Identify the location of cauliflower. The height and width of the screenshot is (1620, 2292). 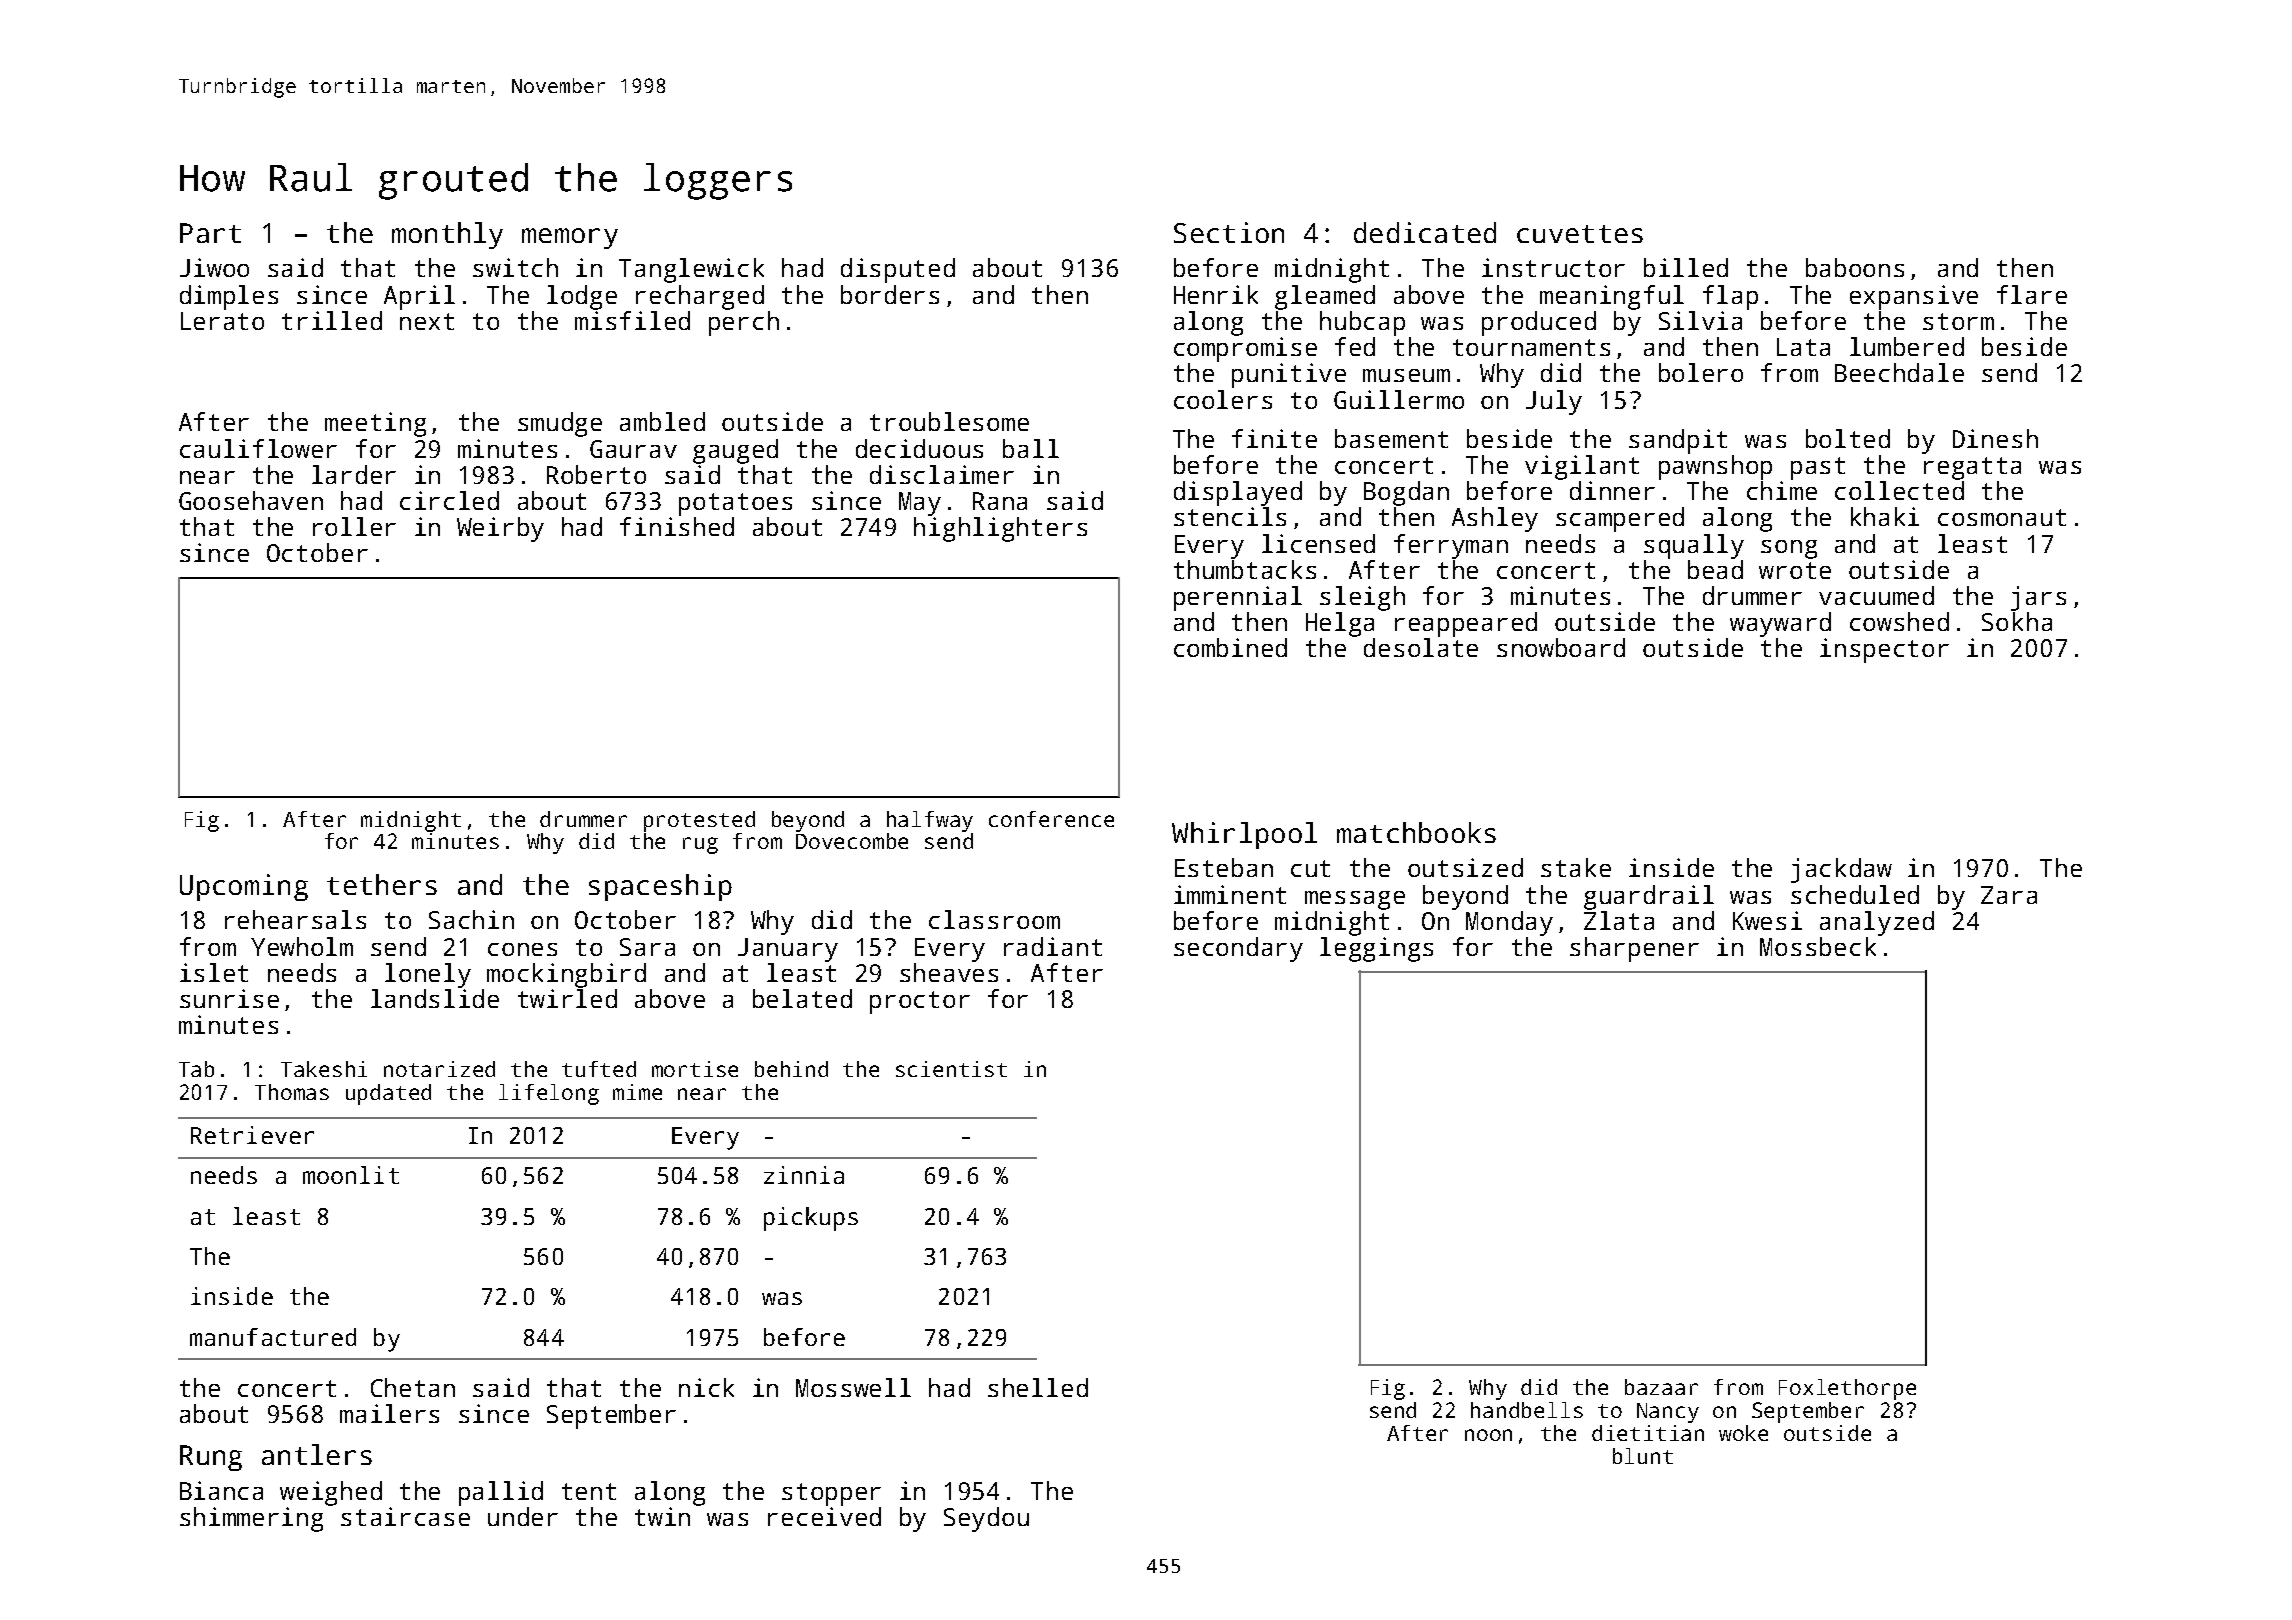
(258, 448).
